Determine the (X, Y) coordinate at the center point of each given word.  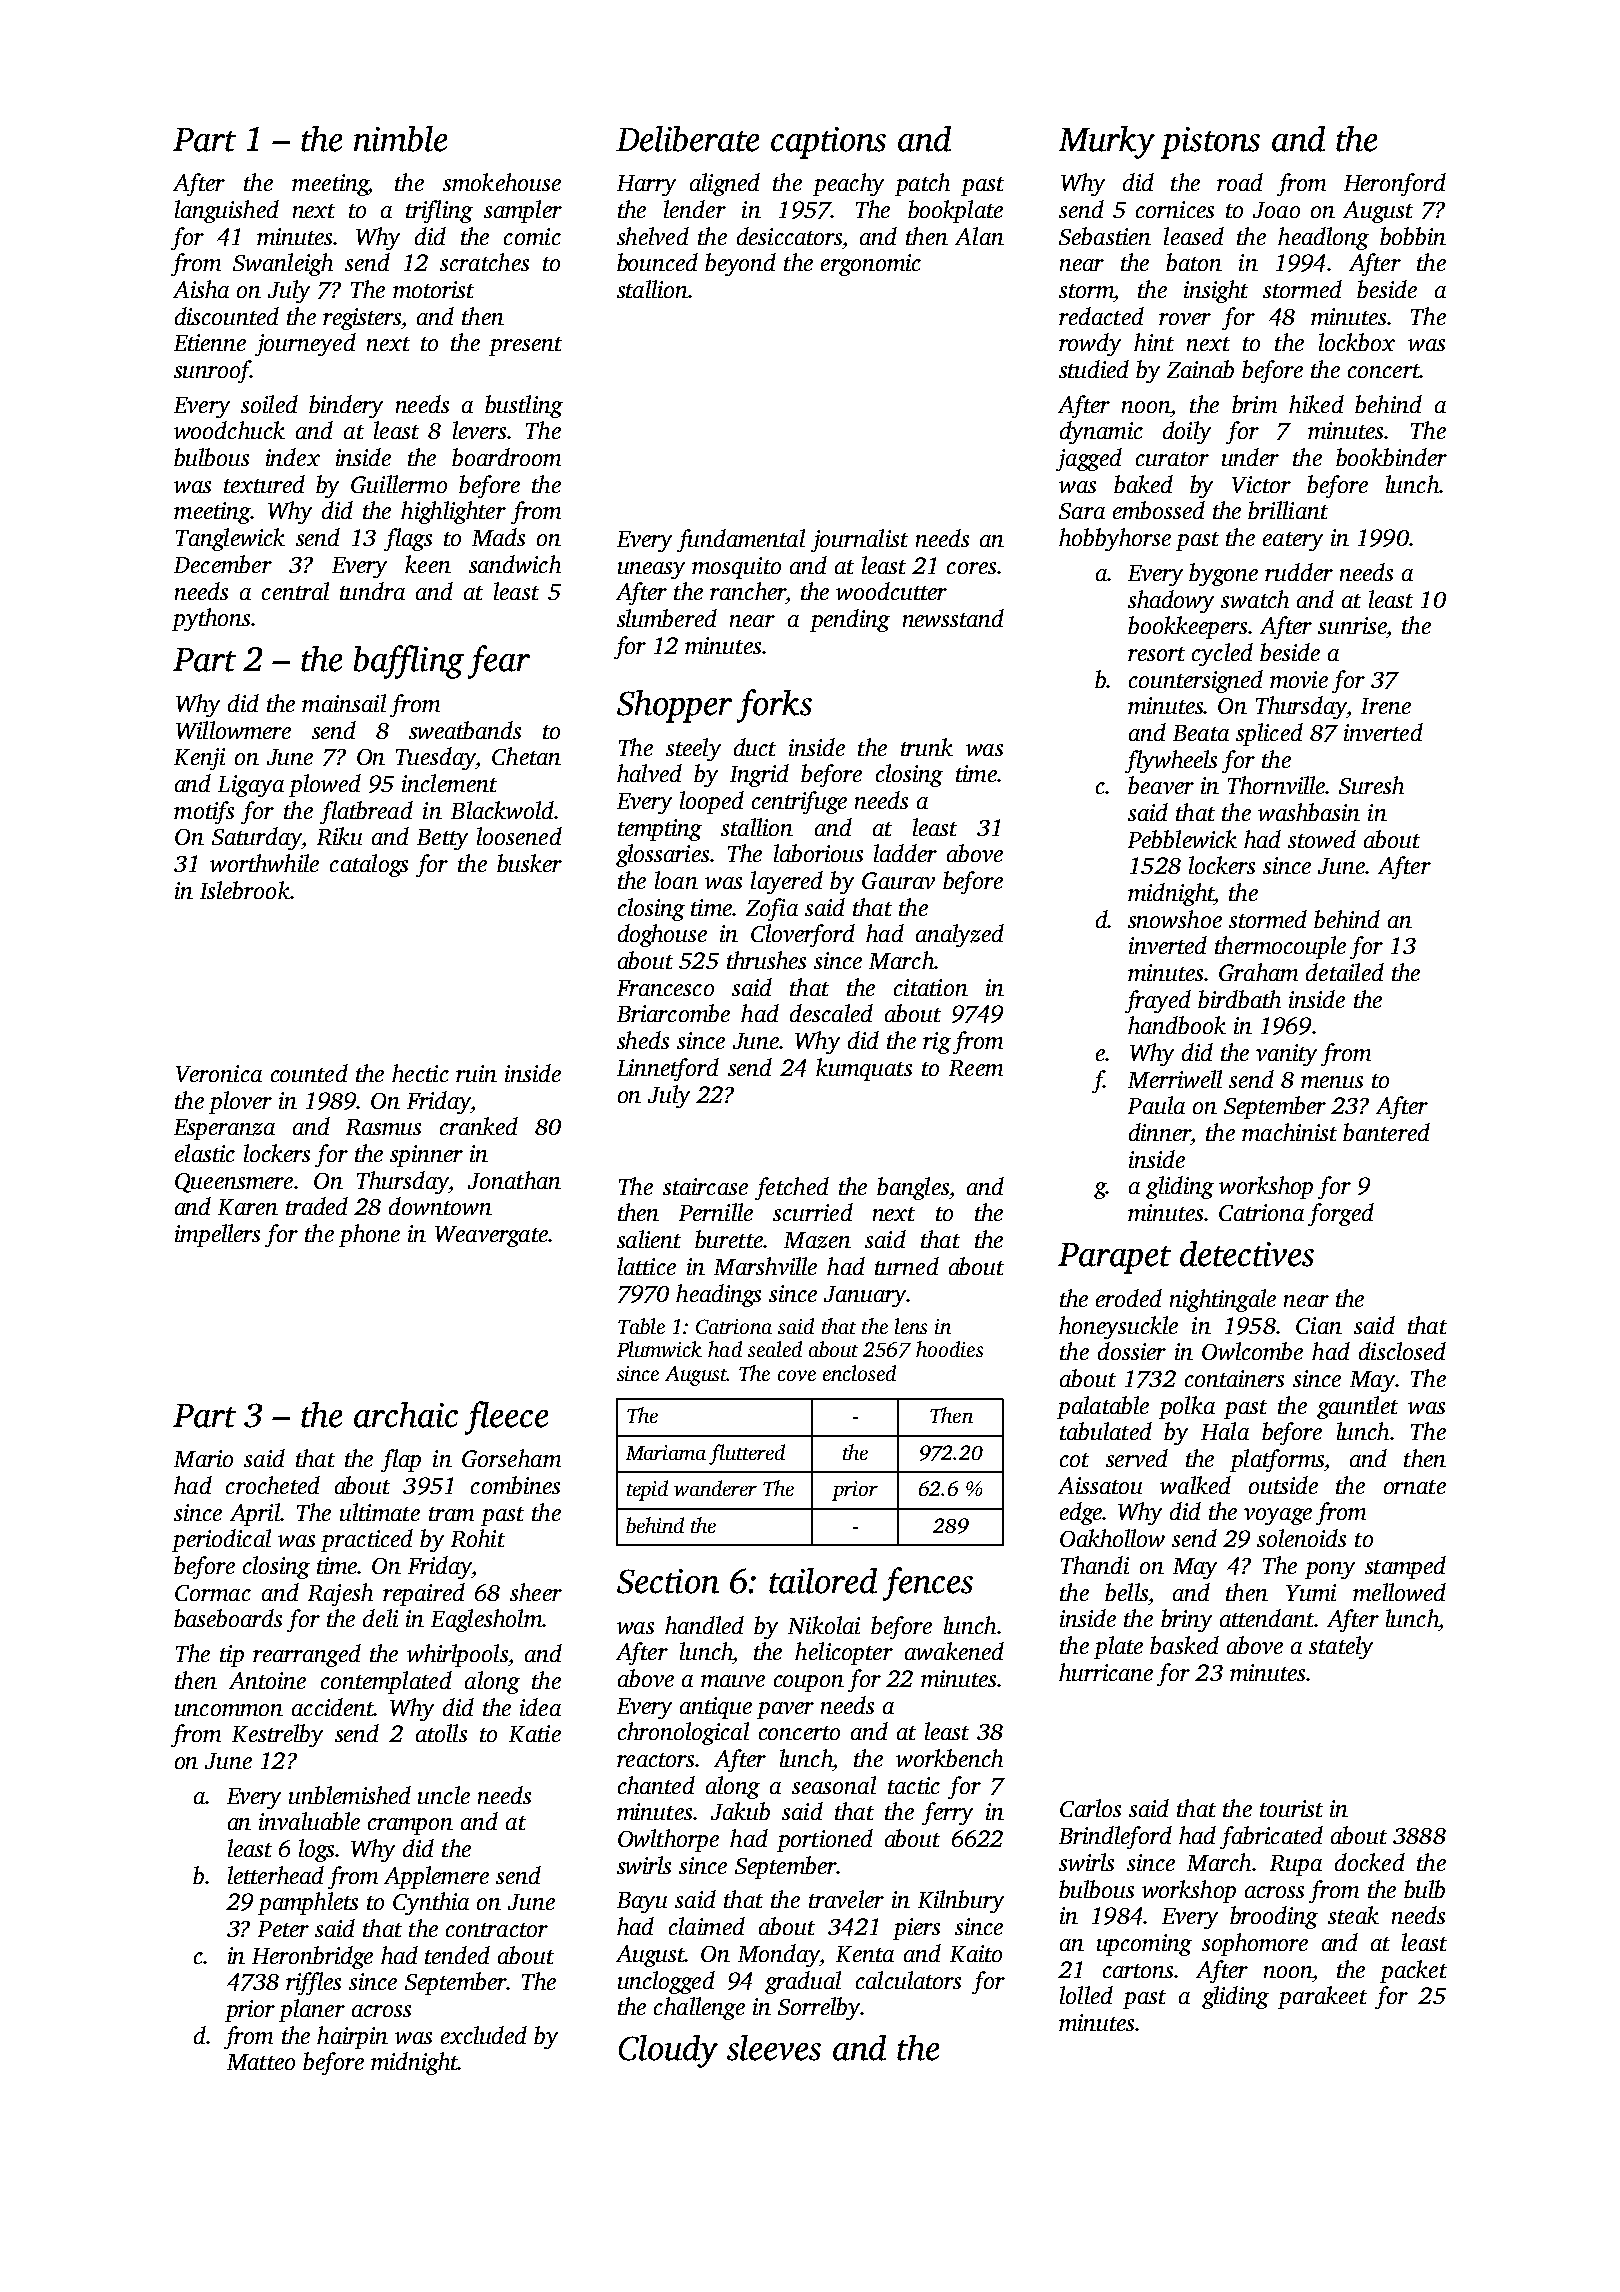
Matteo (261, 2062)
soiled (269, 404)
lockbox (1357, 342)
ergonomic (871, 265)
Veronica (219, 1073)
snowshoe (1175, 919)
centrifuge (799, 802)
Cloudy (668, 2051)
